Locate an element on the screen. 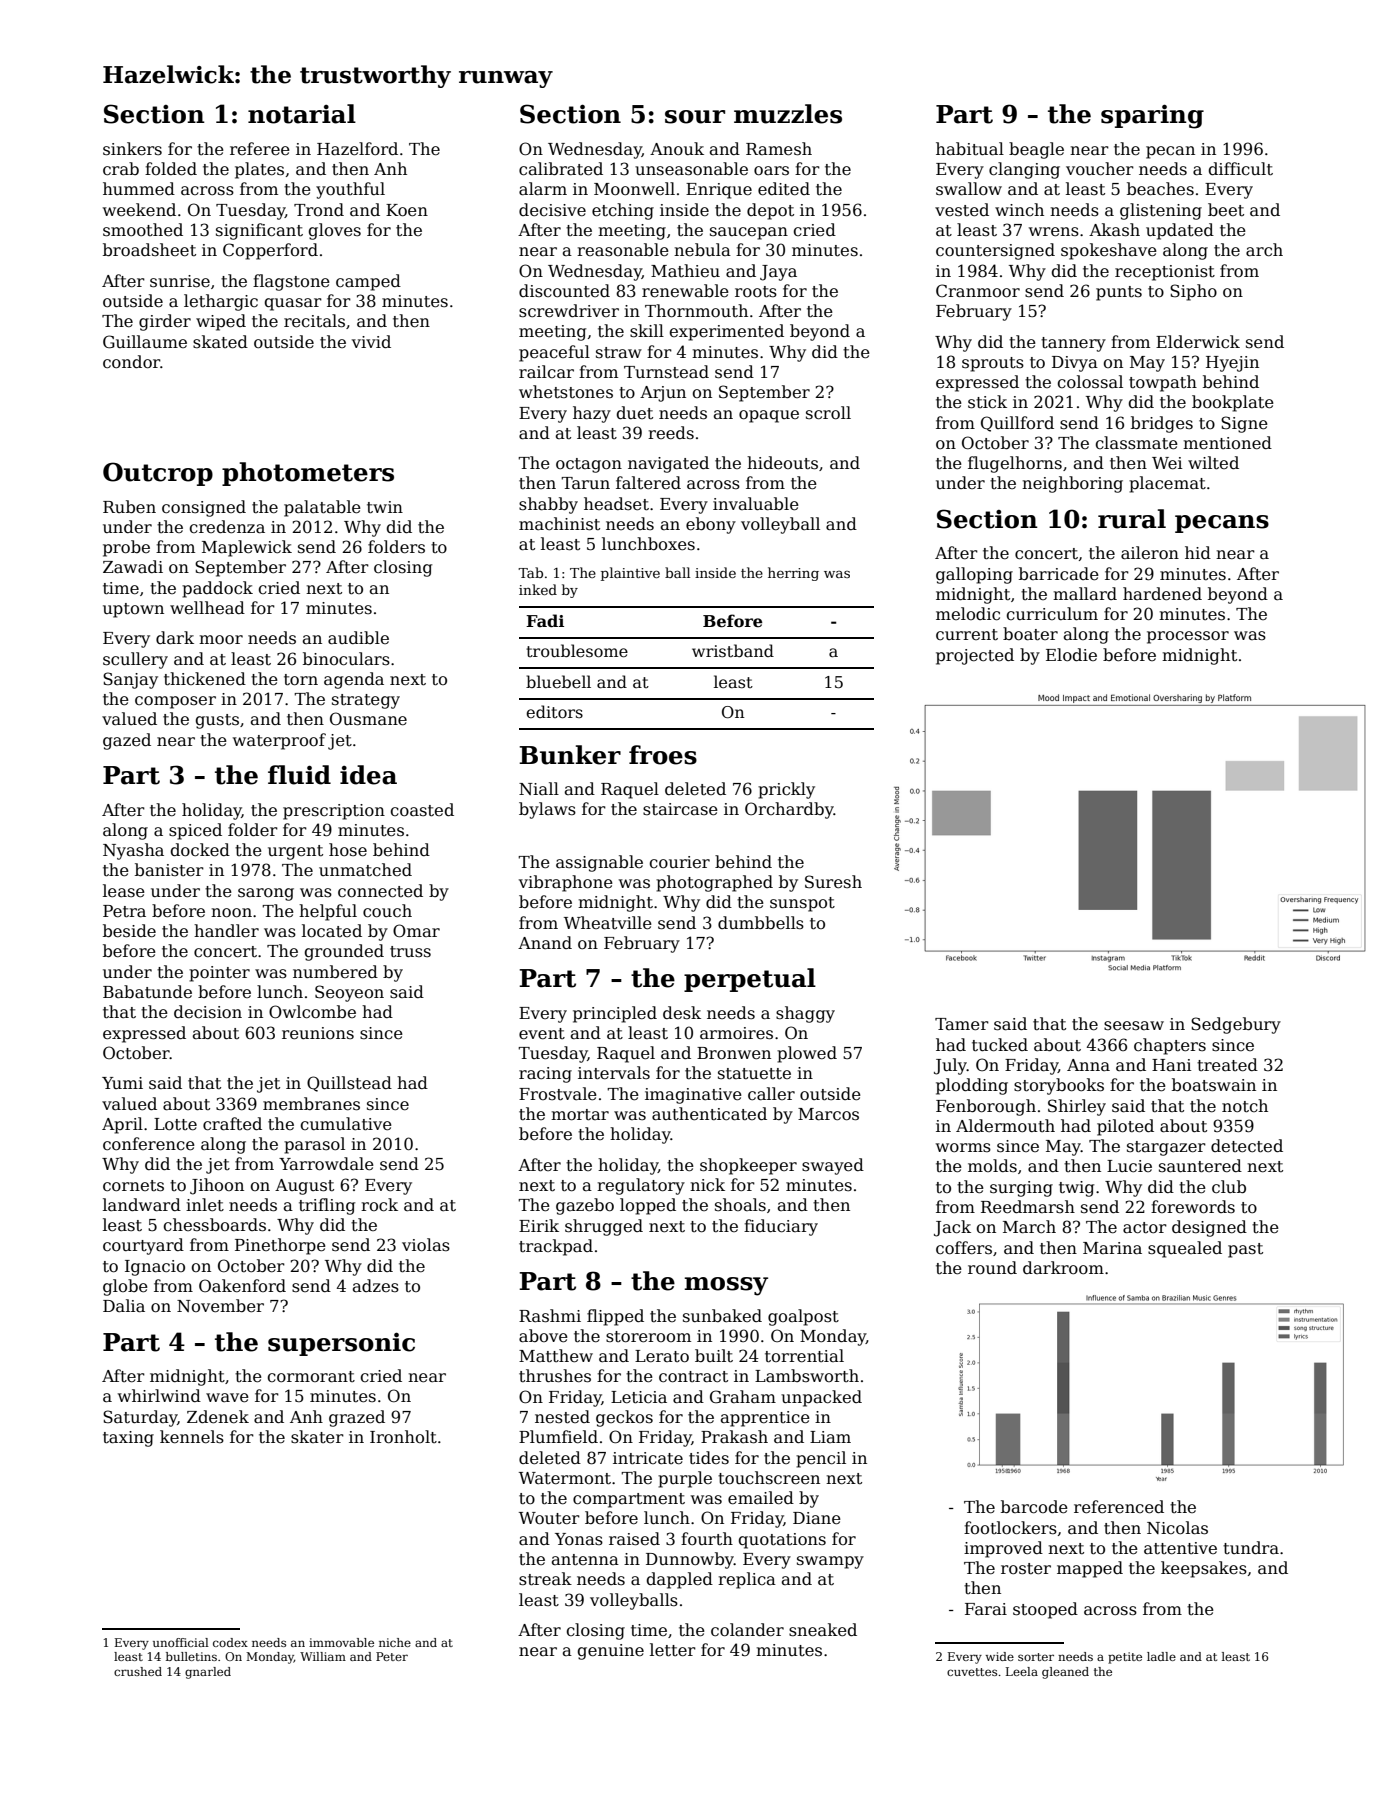 This screenshot has width=1392, height=1801. gazebo is located at coordinates (585, 1206).
